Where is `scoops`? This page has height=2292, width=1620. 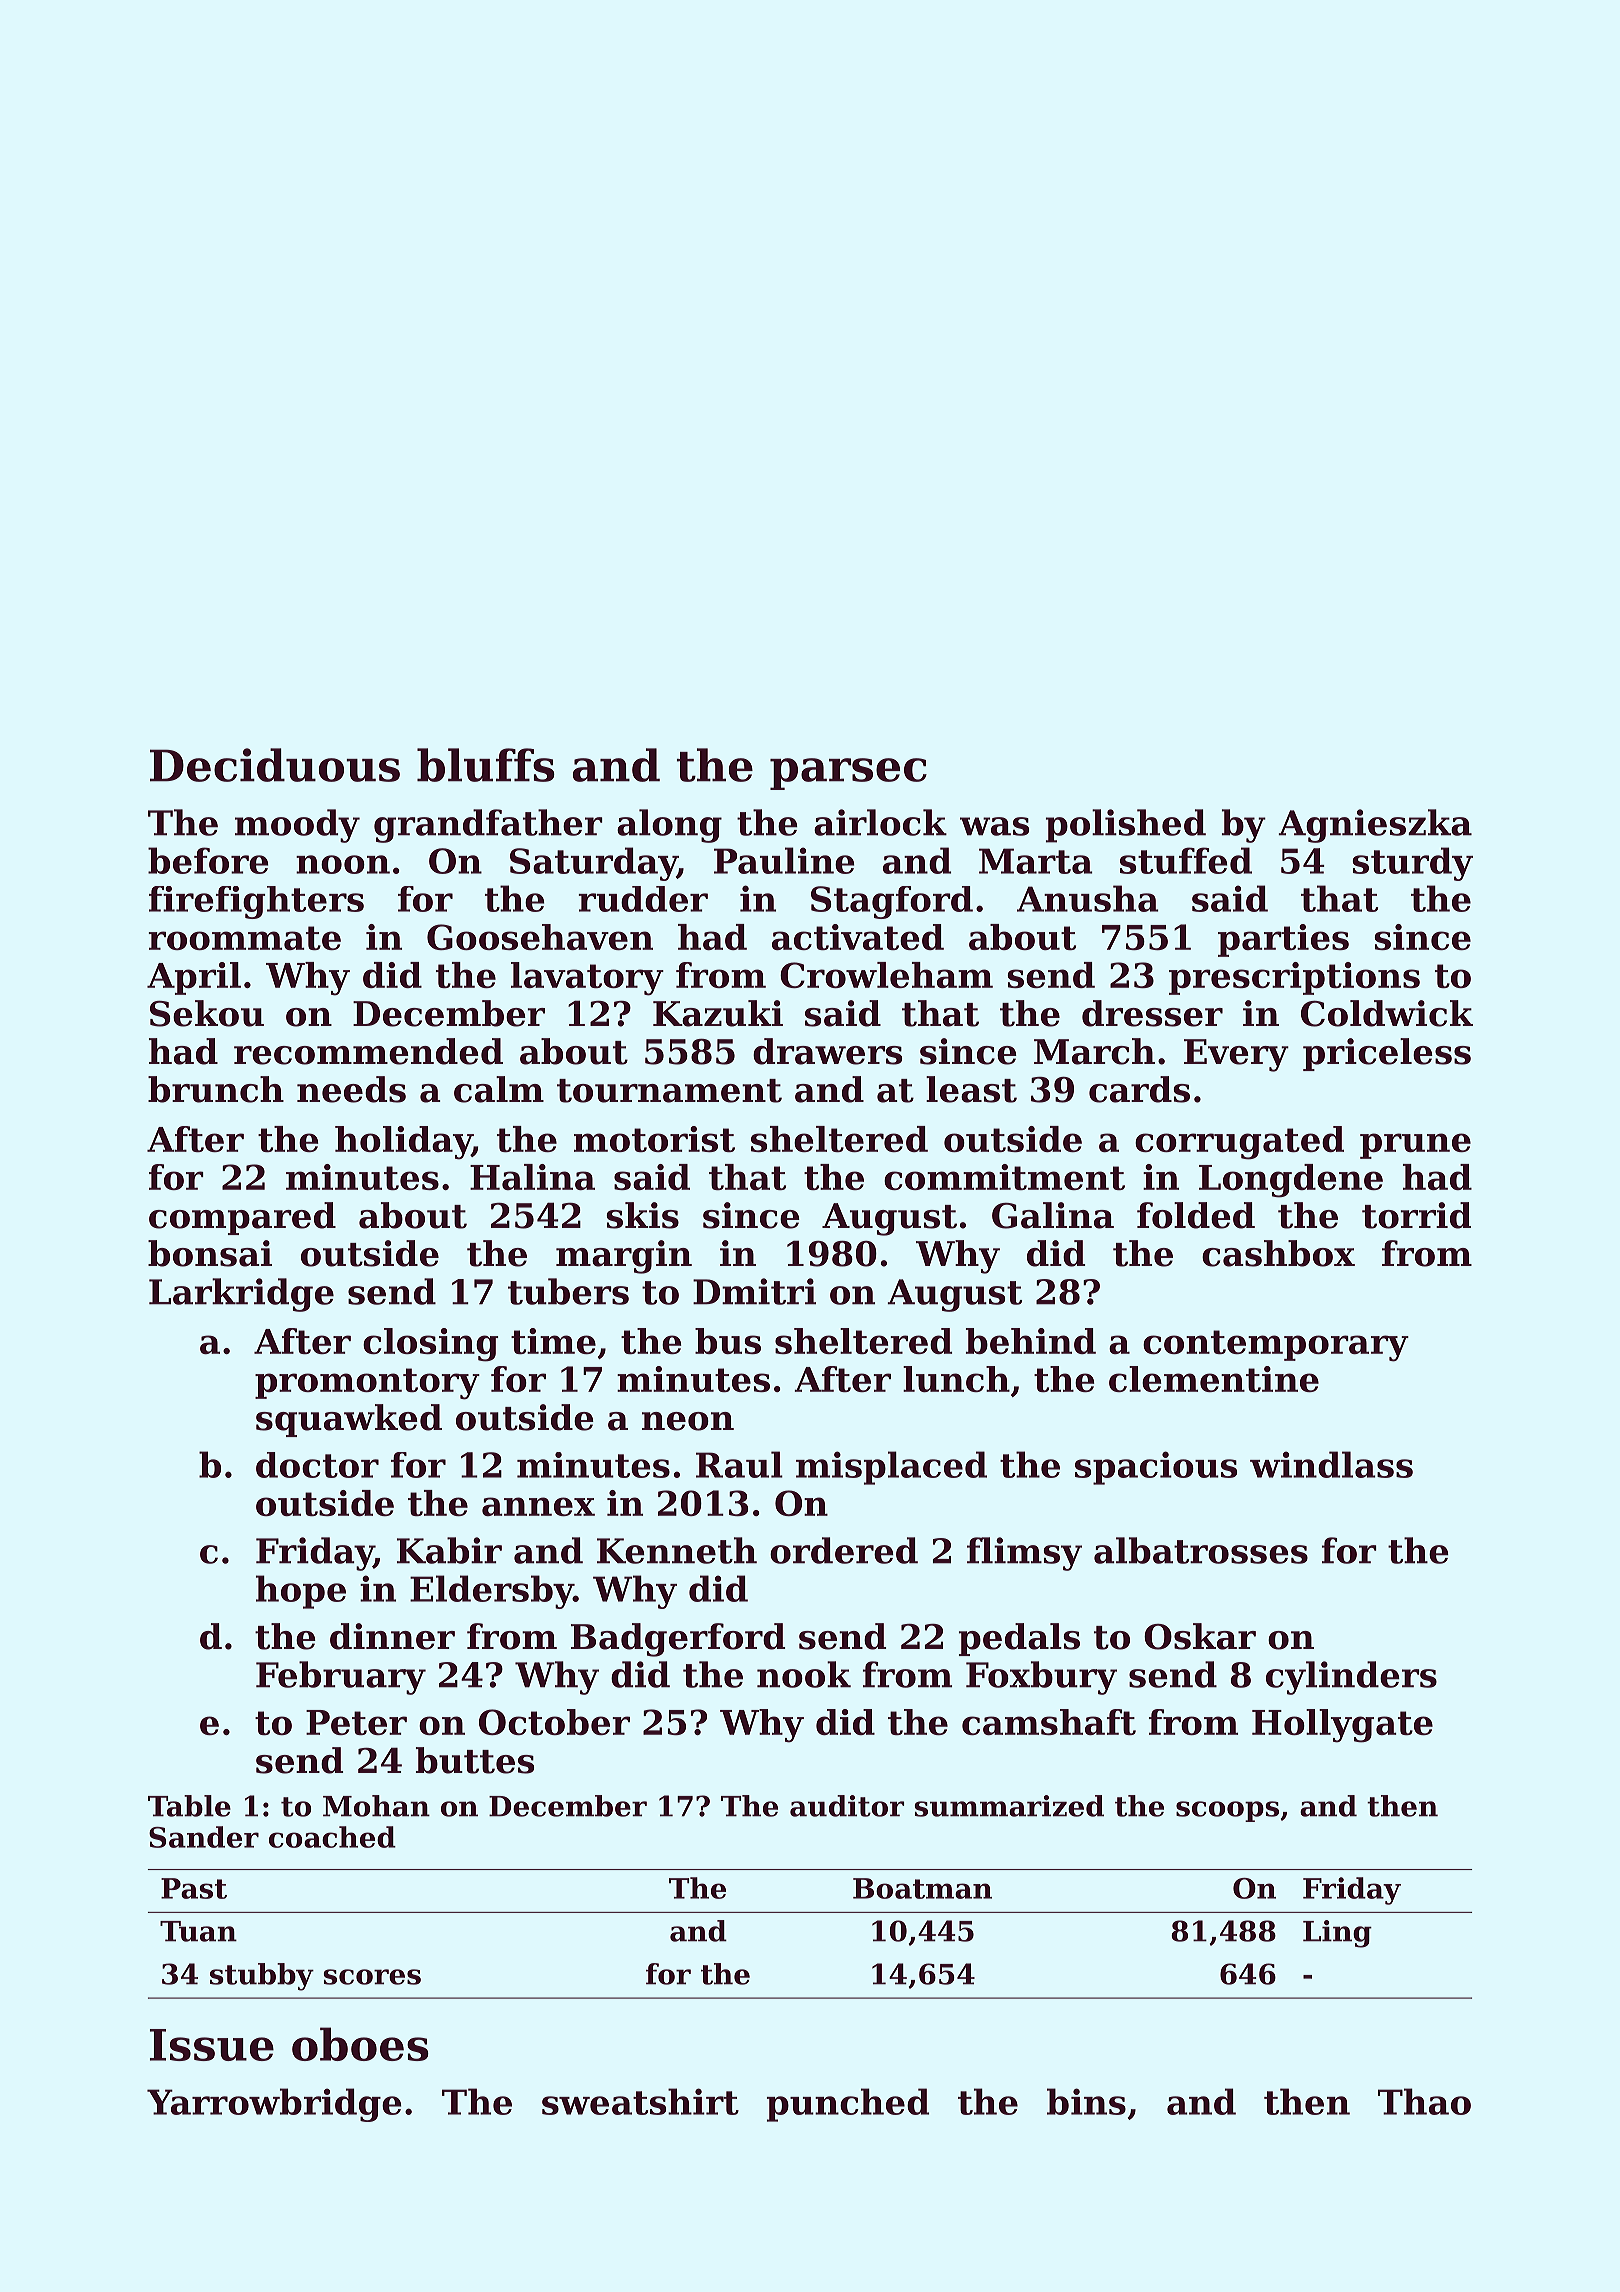
scoops is located at coordinates (1227, 1811).
